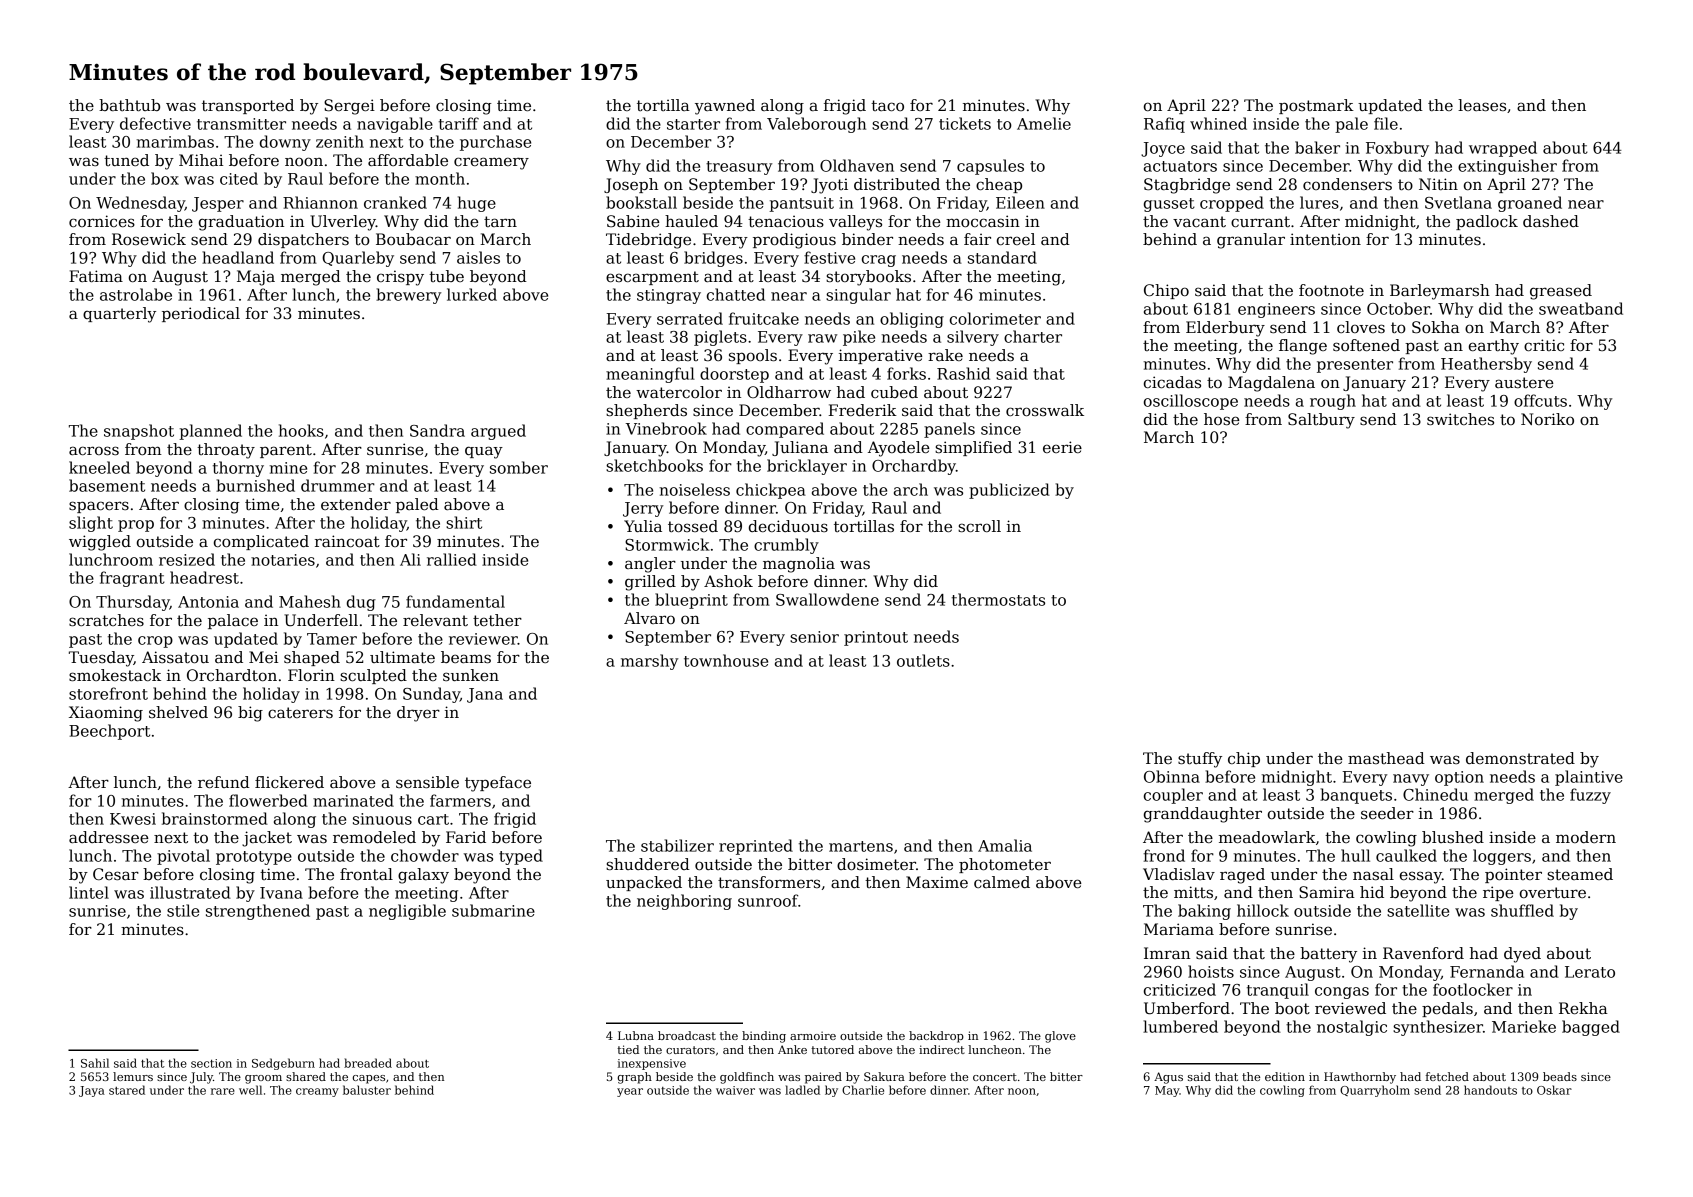 The height and width of the screenshot is (1197, 1693). Describe the element at coordinates (201, 160) in the screenshot. I see `Mihai` at that location.
